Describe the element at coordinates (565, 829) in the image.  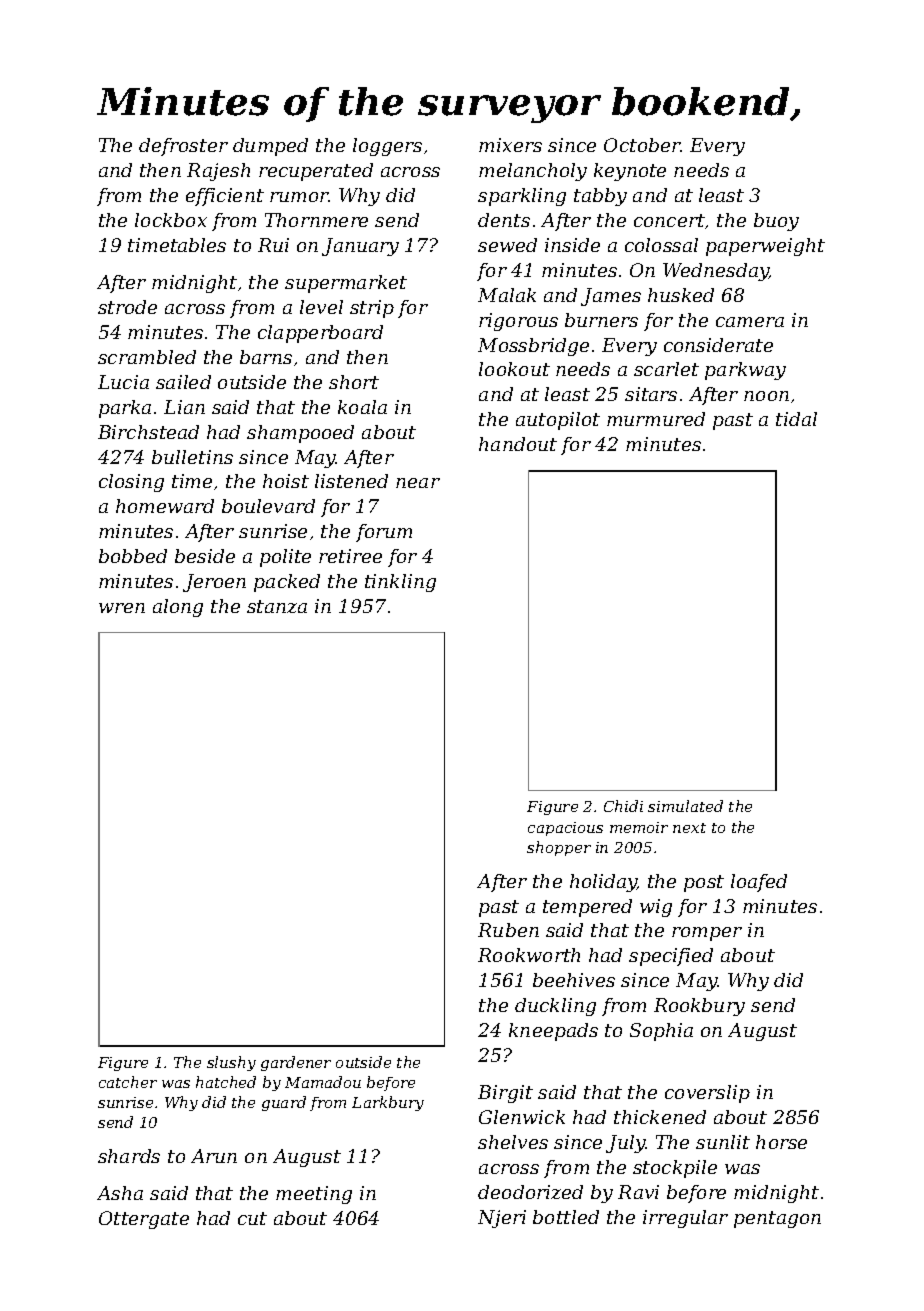
I see `capacious` at that location.
